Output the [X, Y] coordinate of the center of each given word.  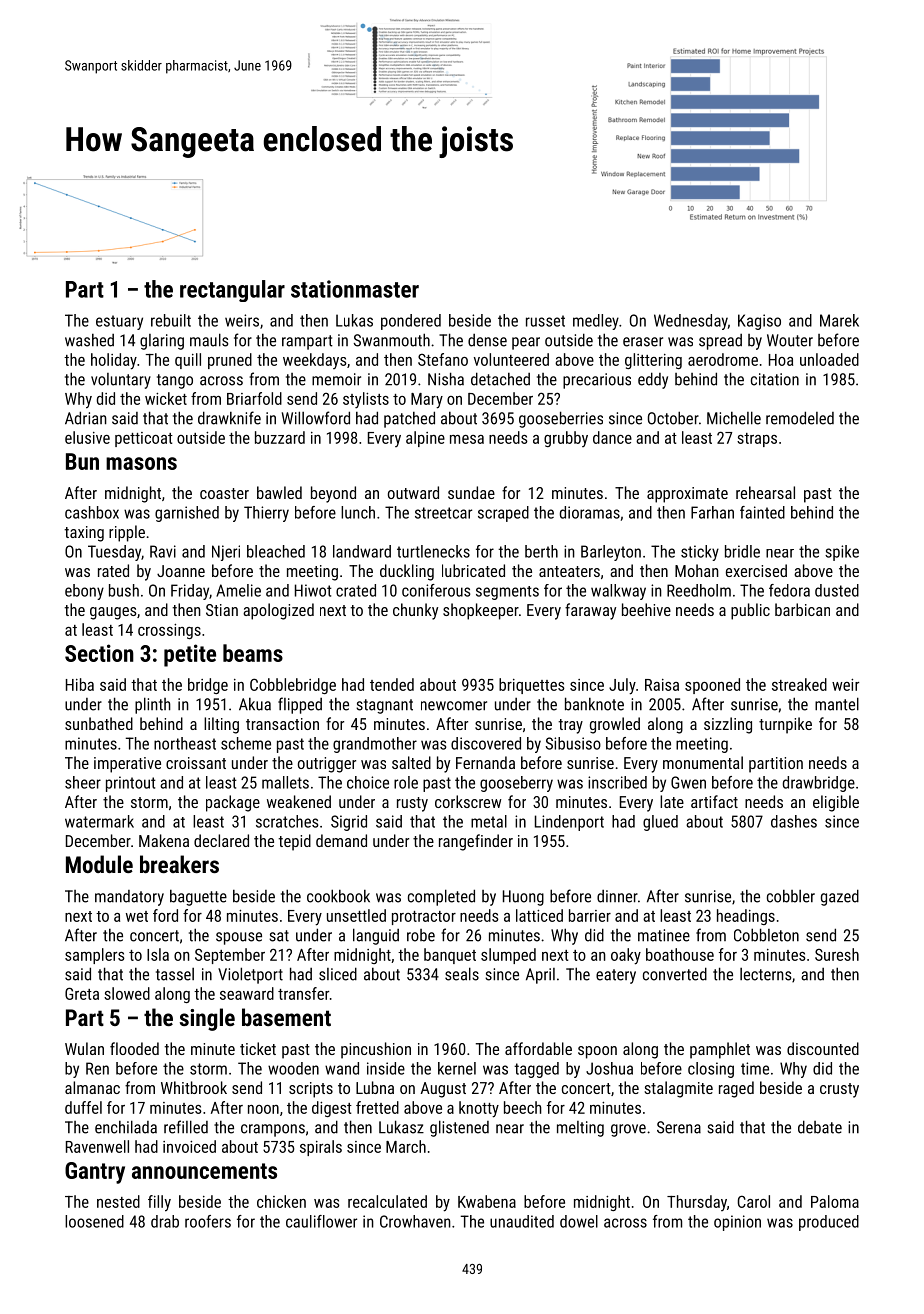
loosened [94, 1221]
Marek [839, 320]
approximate [687, 495]
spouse [239, 938]
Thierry [266, 514]
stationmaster [355, 289]
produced [829, 1223]
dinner [617, 896]
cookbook [338, 896]
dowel [579, 1221]
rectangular [232, 291]
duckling [407, 572]
